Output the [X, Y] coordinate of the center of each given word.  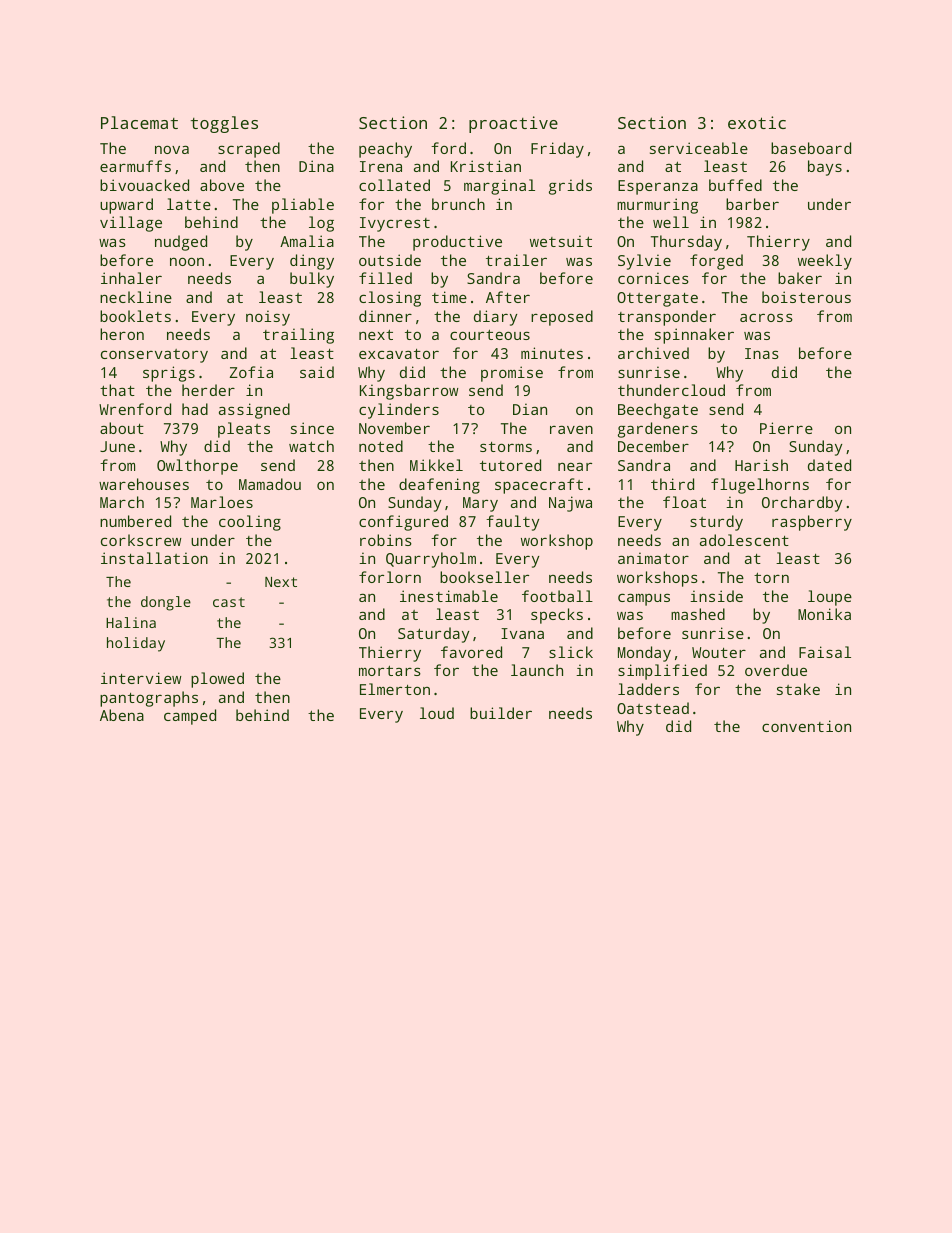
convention [806, 726]
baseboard [811, 148]
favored [471, 652]
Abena [122, 715]
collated [394, 185]
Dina [316, 166]
